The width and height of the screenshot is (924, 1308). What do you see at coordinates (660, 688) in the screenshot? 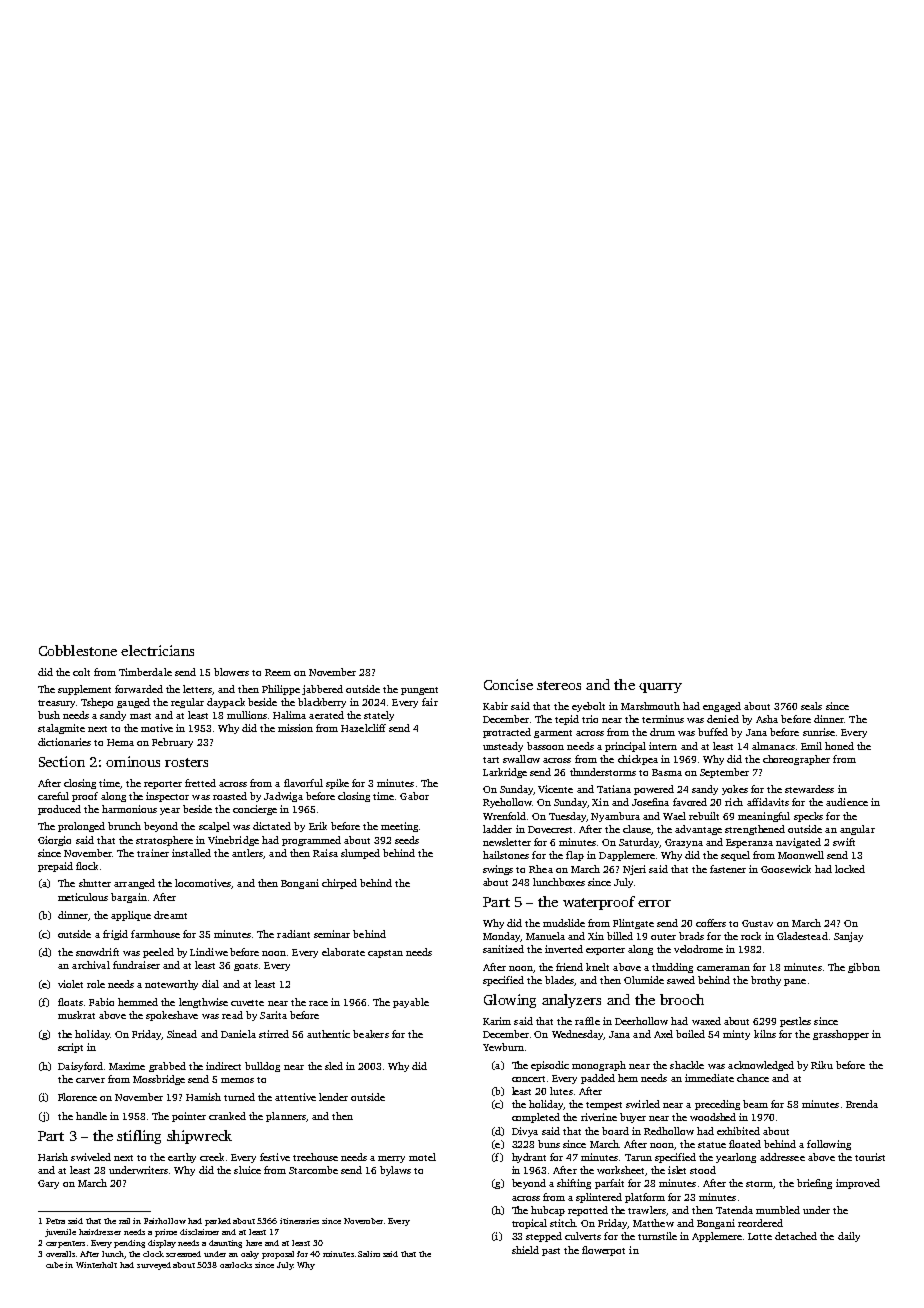
I see `quarry` at bounding box center [660, 688].
